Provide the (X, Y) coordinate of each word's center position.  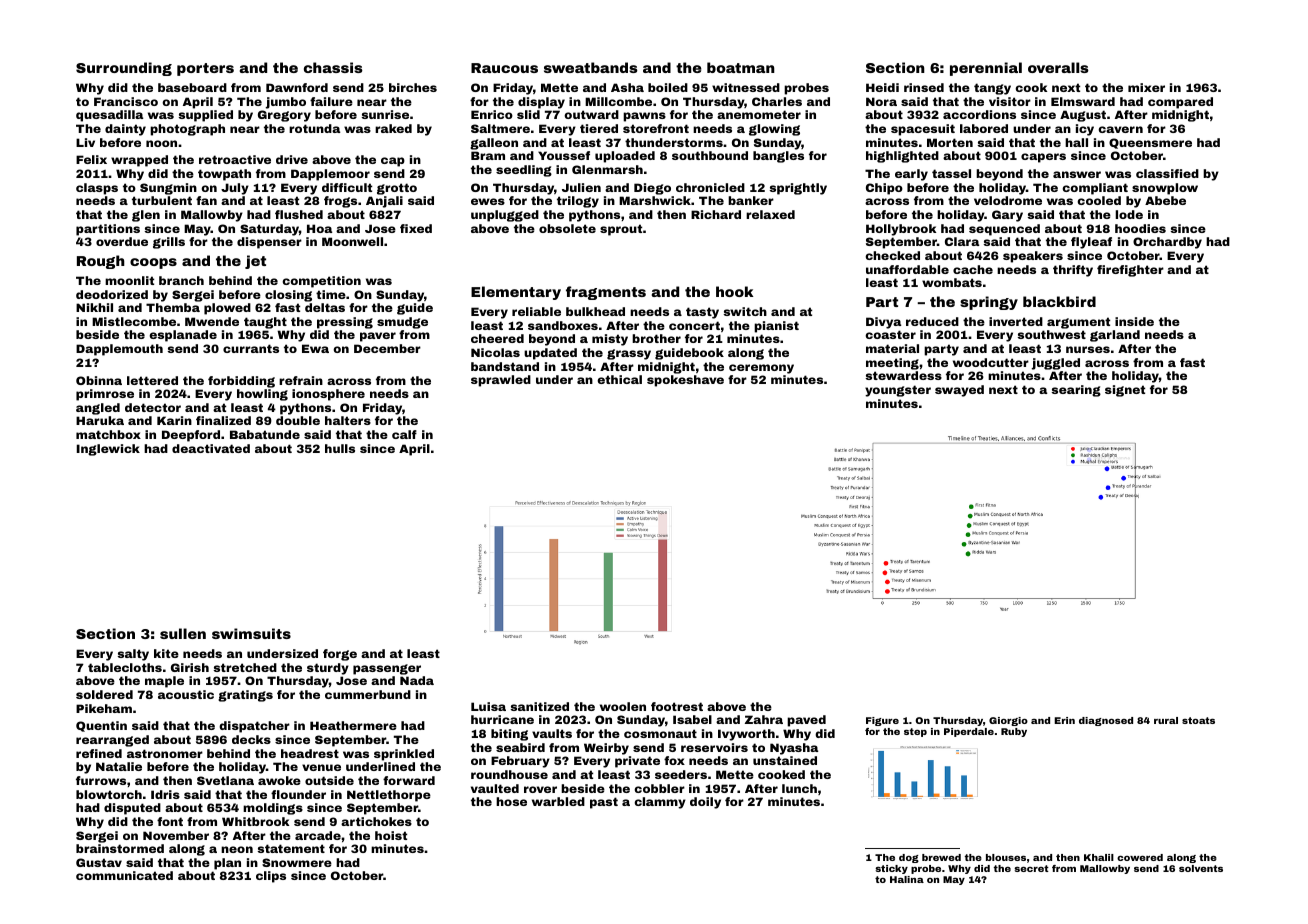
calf (404, 434)
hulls (340, 448)
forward (409, 780)
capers (1043, 158)
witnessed (746, 87)
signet (1125, 391)
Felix (91, 159)
